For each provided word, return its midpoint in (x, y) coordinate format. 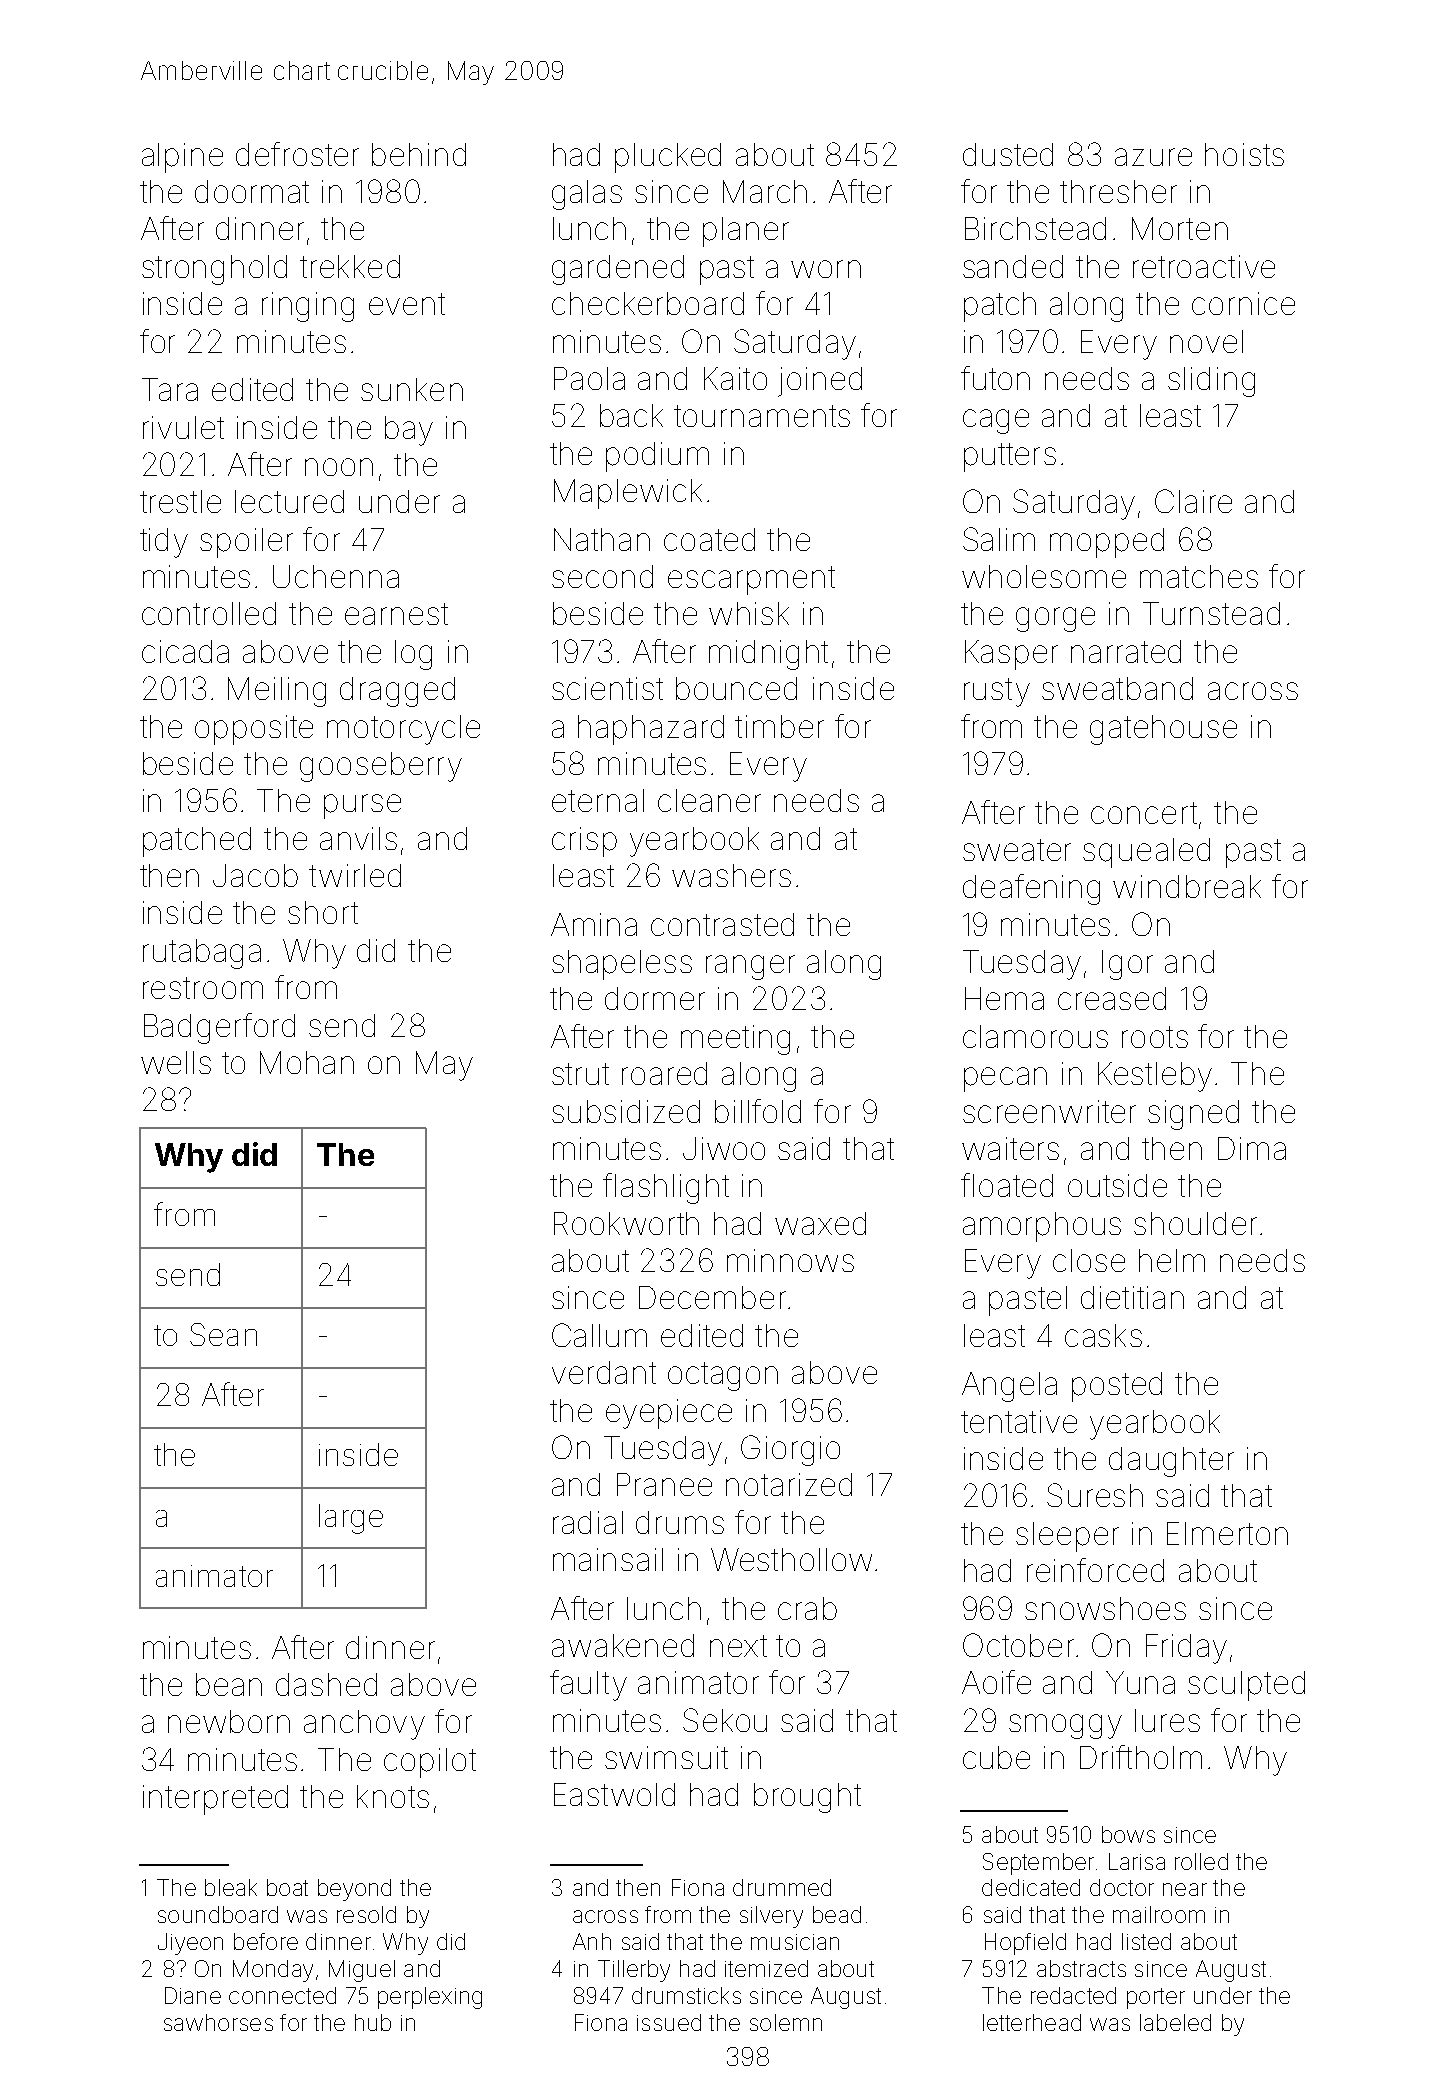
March (765, 191)
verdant (604, 1372)
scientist (607, 688)
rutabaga (202, 954)
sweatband (1117, 688)
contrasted (722, 924)
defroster (297, 154)
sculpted (1246, 1686)
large (351, 1519)
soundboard (218, 1914)
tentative (1019, 1421)
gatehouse (1163, 730)
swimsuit (666, 1757)
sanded (1013, 266)
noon (339, 467)
